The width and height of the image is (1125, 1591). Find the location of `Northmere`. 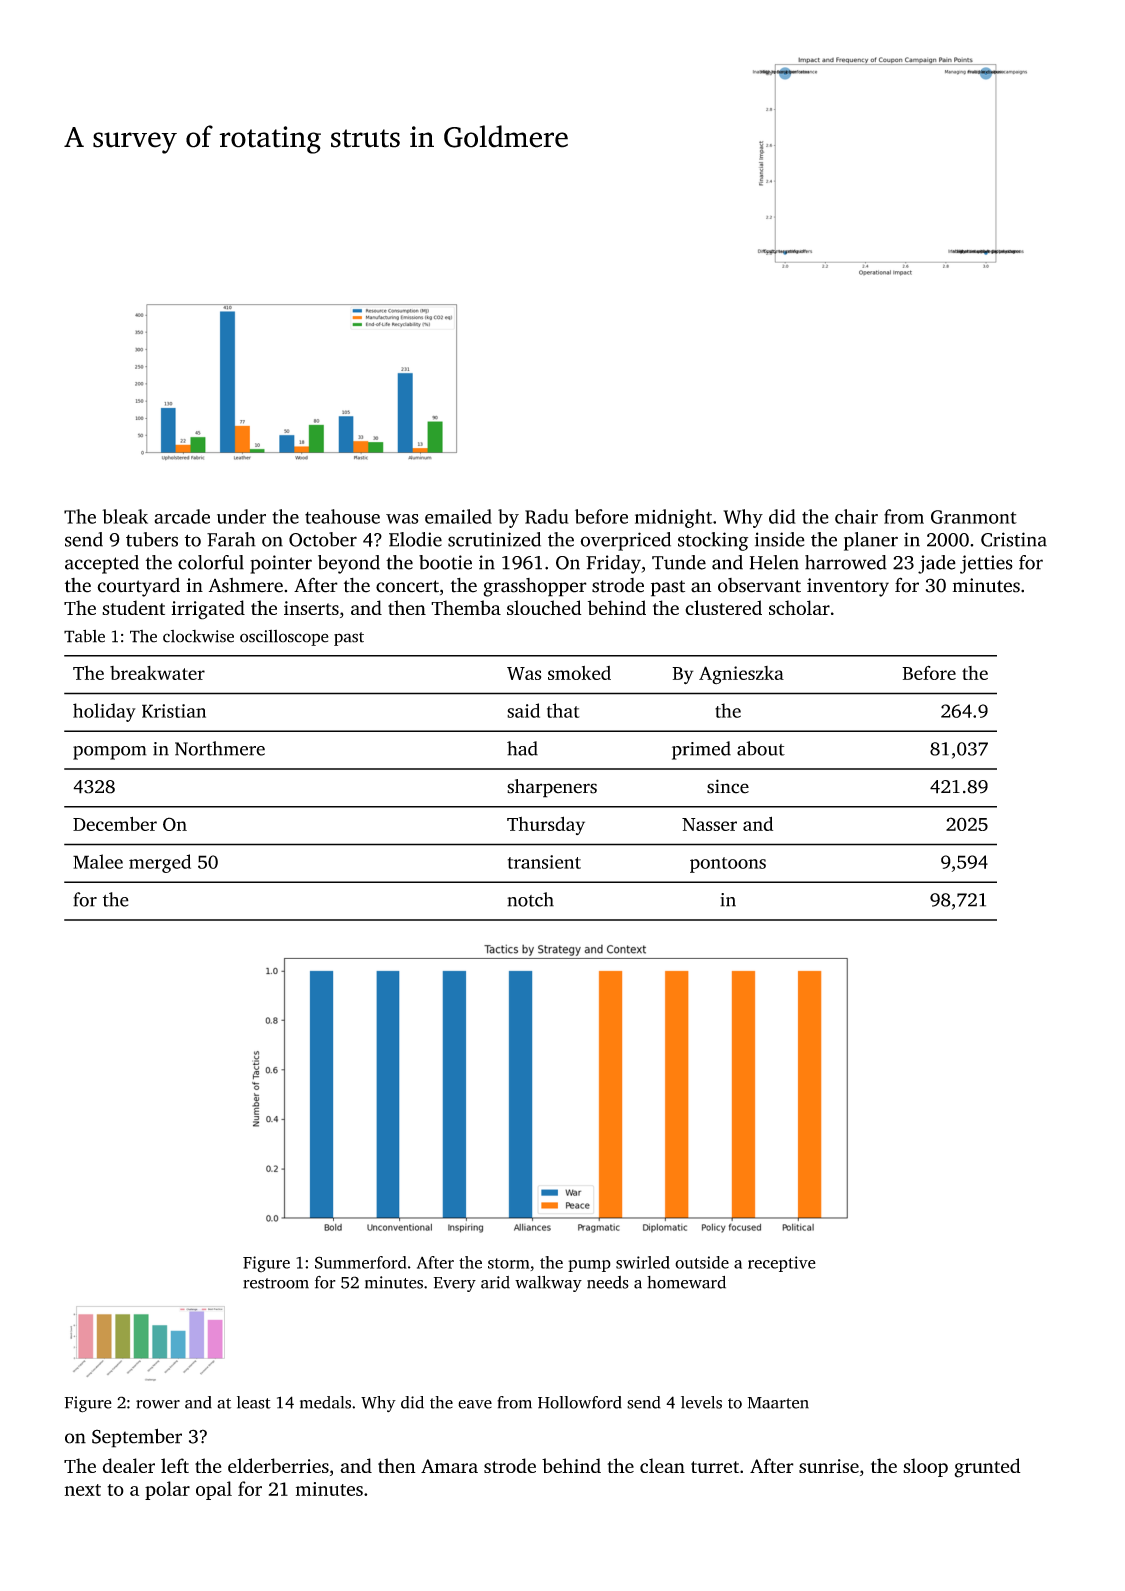

Northmere is located at coordinates (220, 748).
